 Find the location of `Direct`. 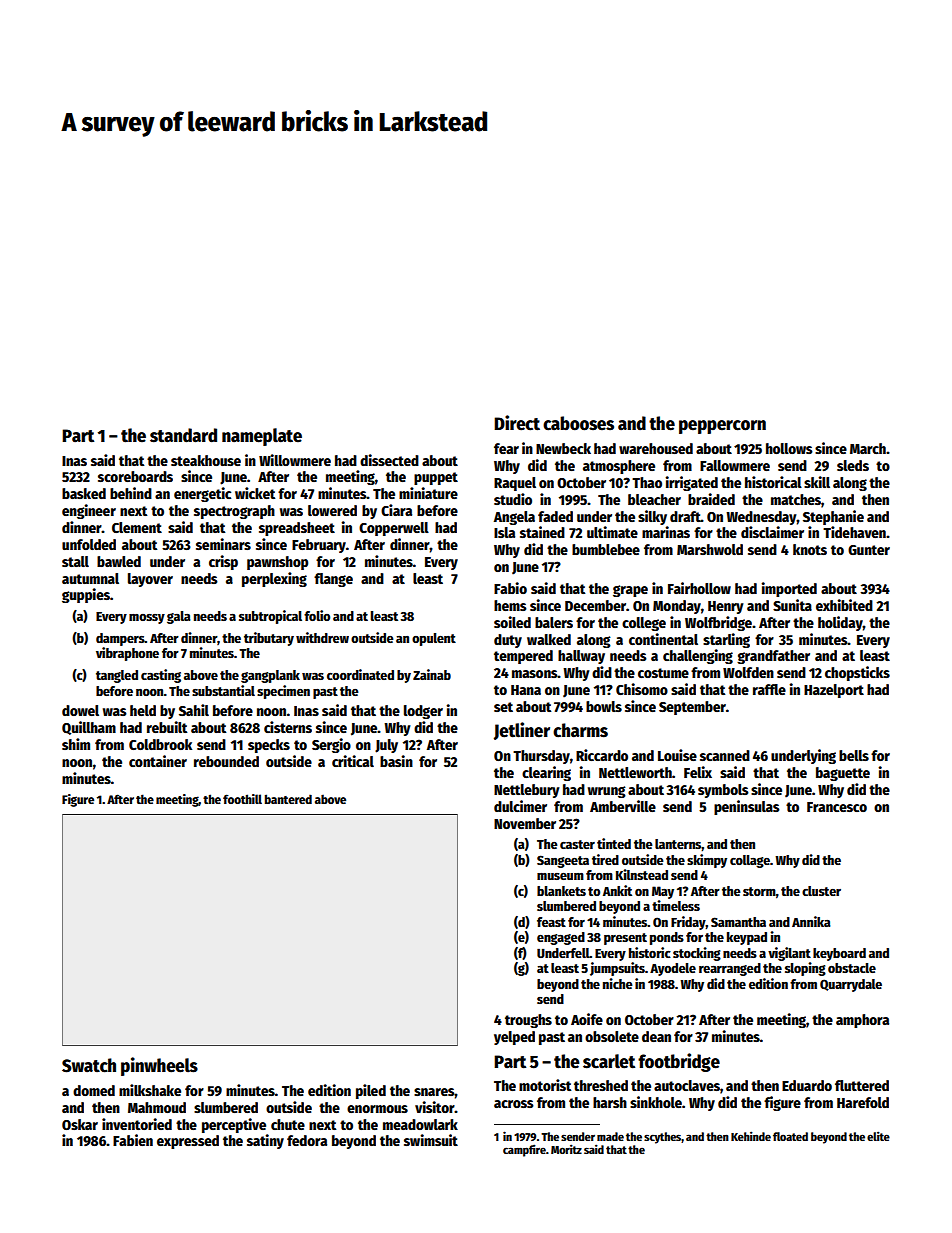

Direct is located at coordinates (517, 423).
